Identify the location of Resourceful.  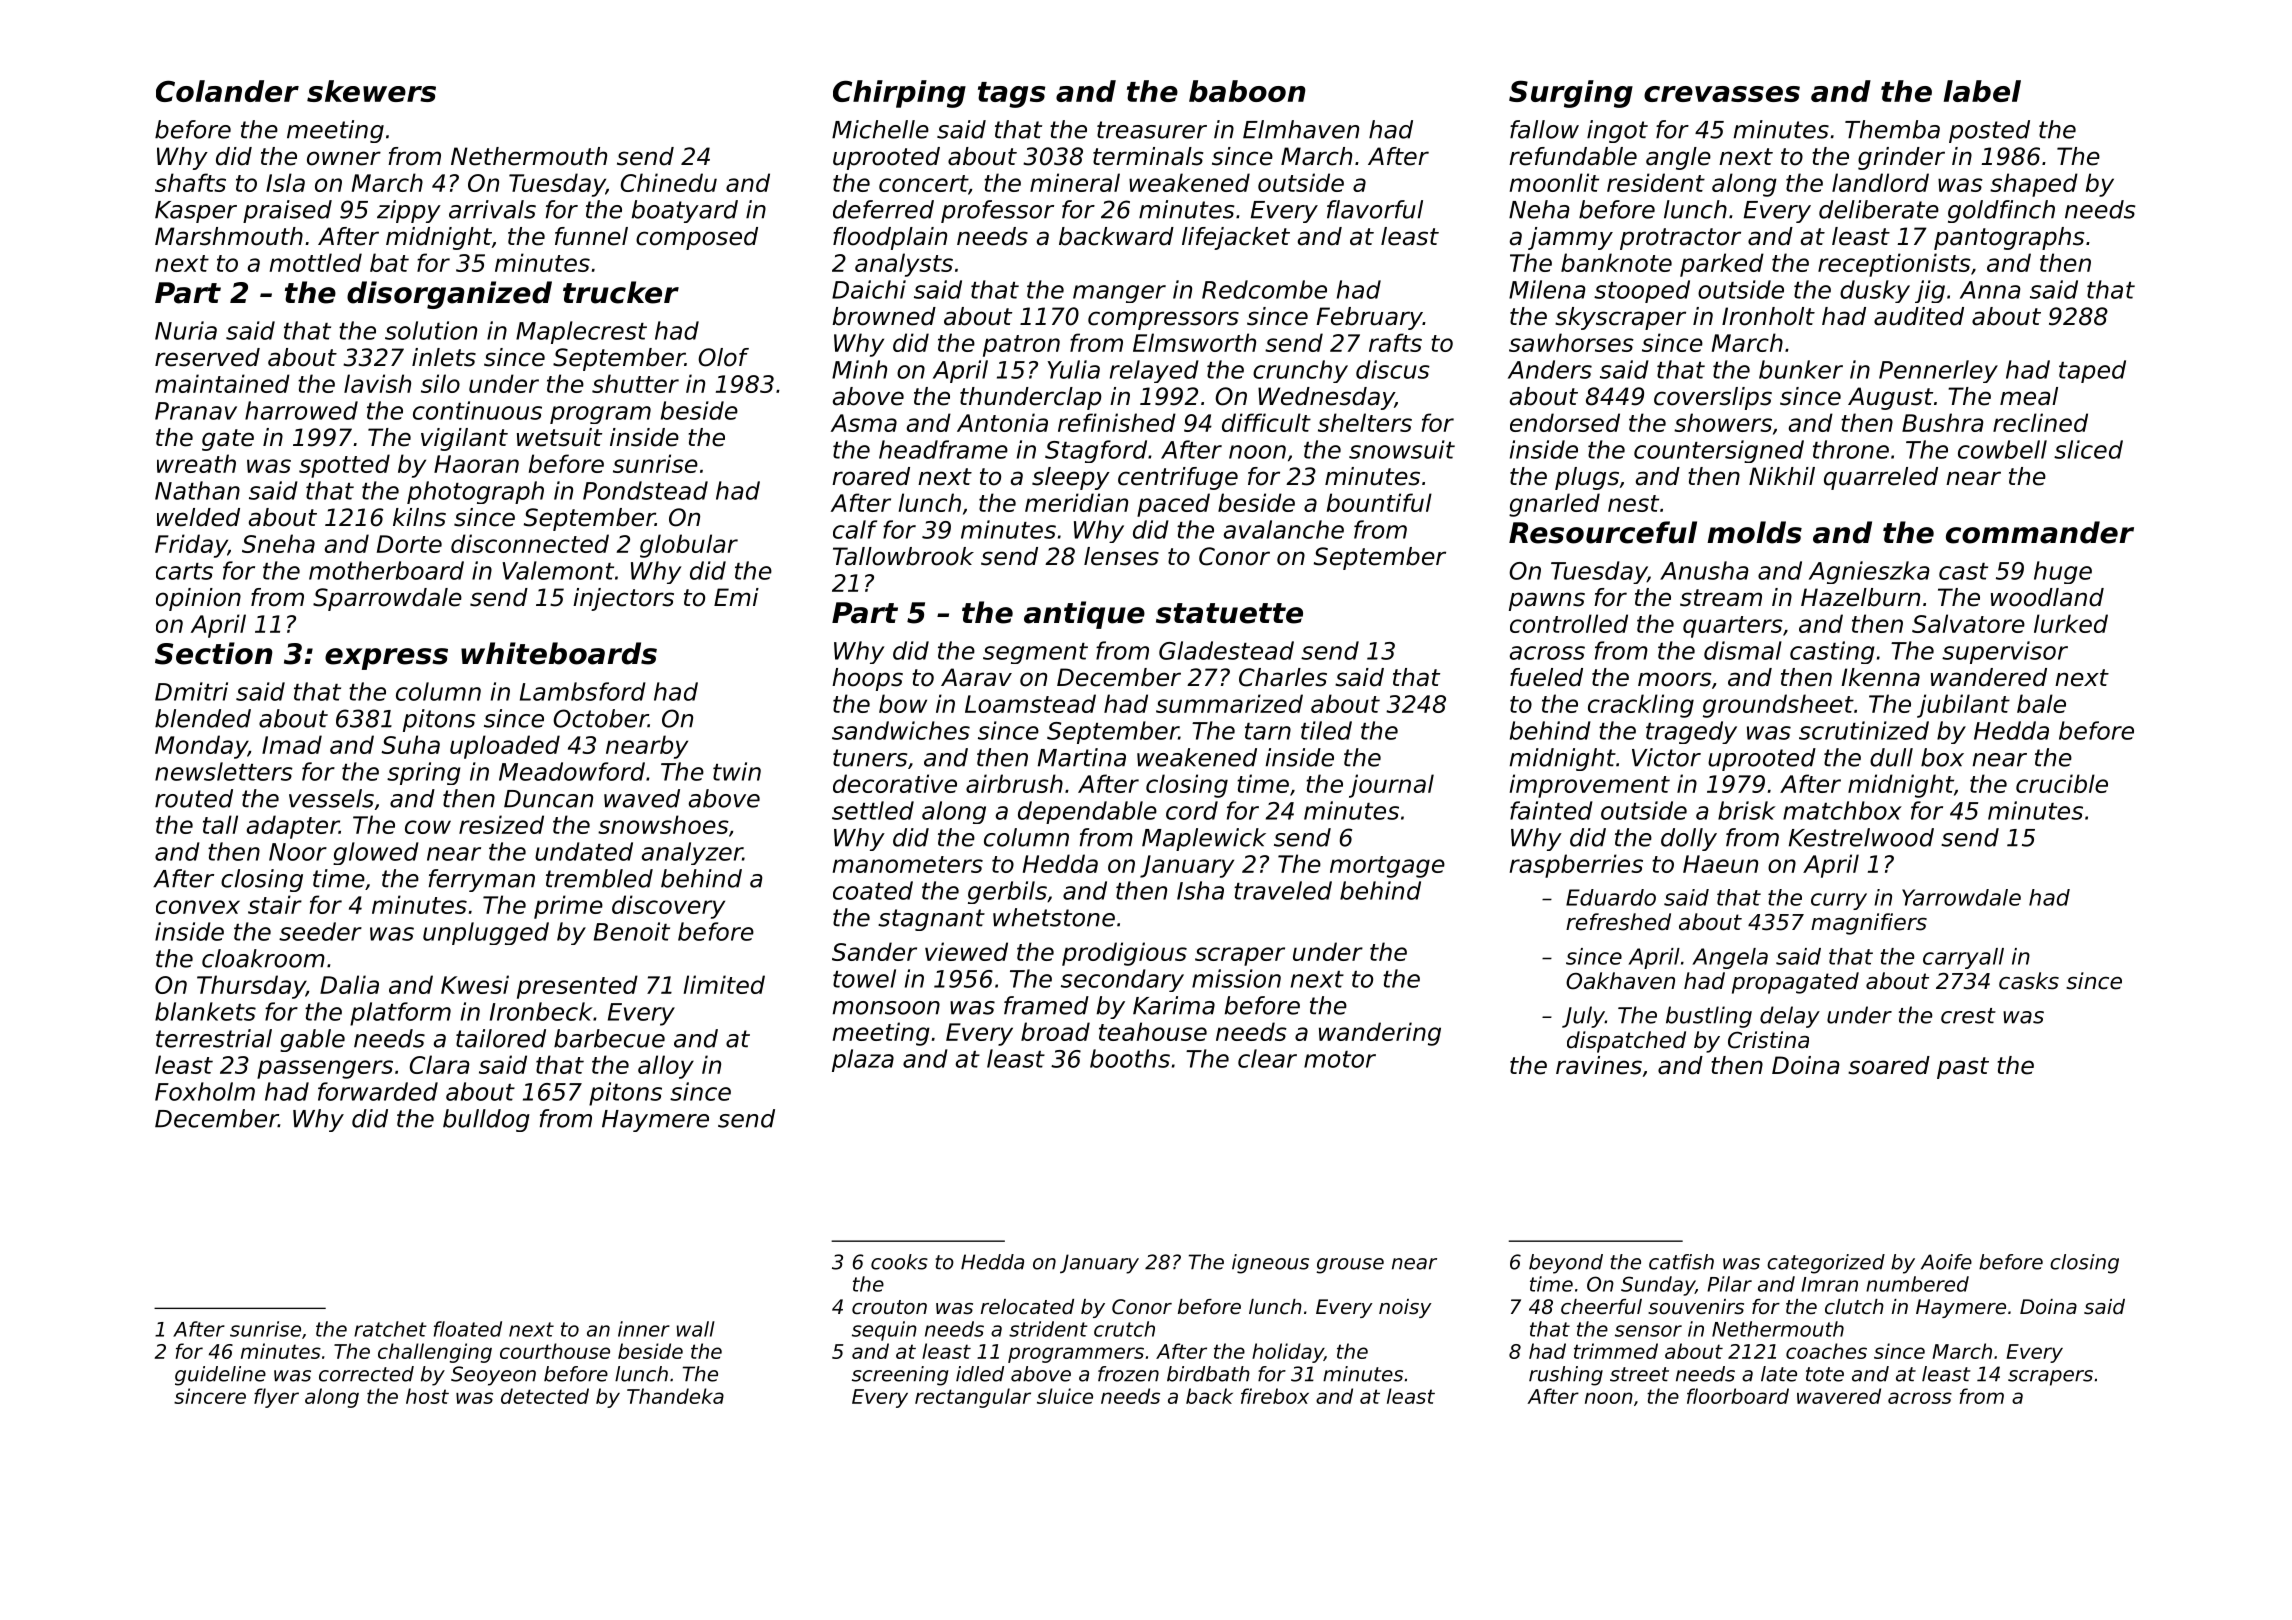
(1603, 532).
